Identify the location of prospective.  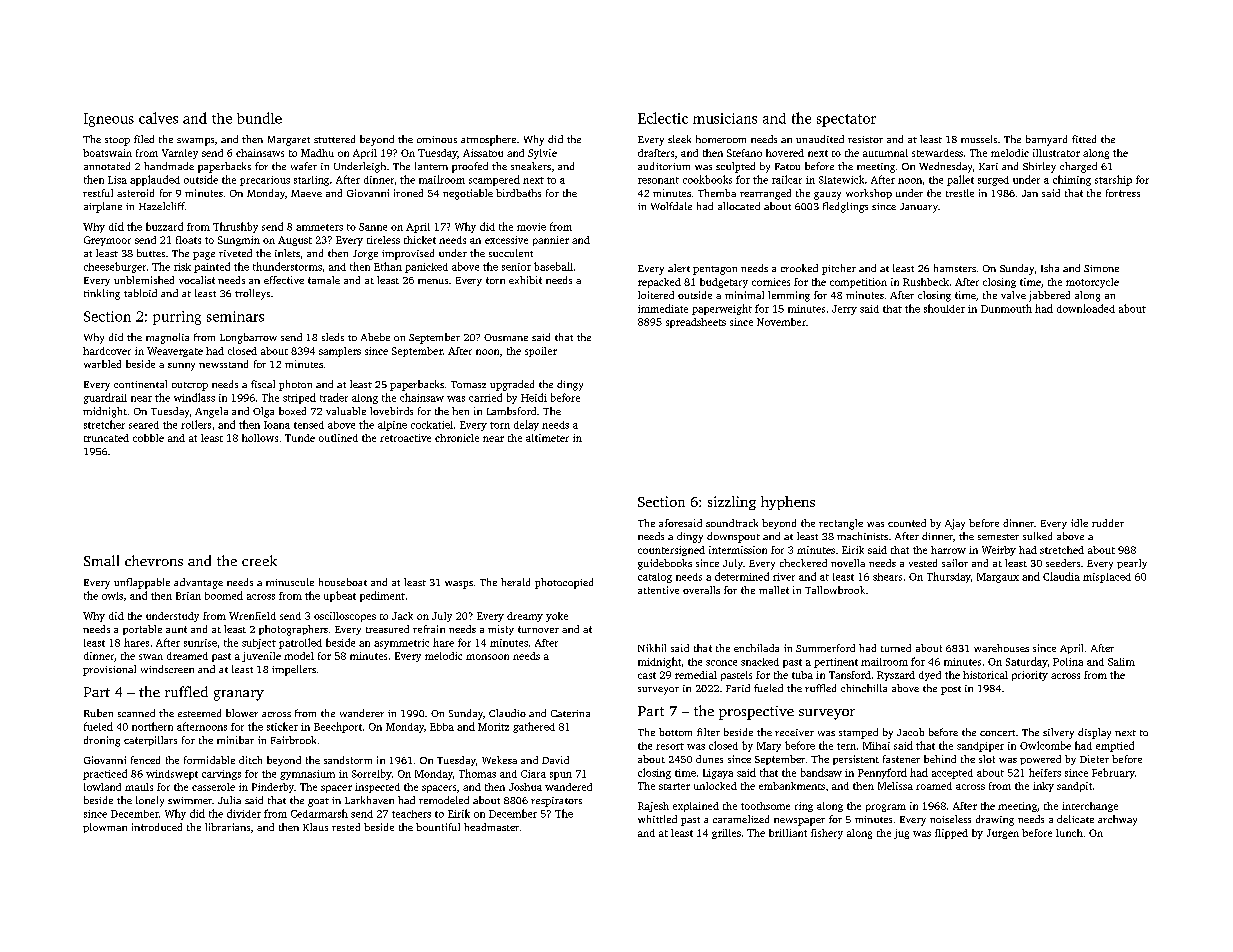
(756, 713).
